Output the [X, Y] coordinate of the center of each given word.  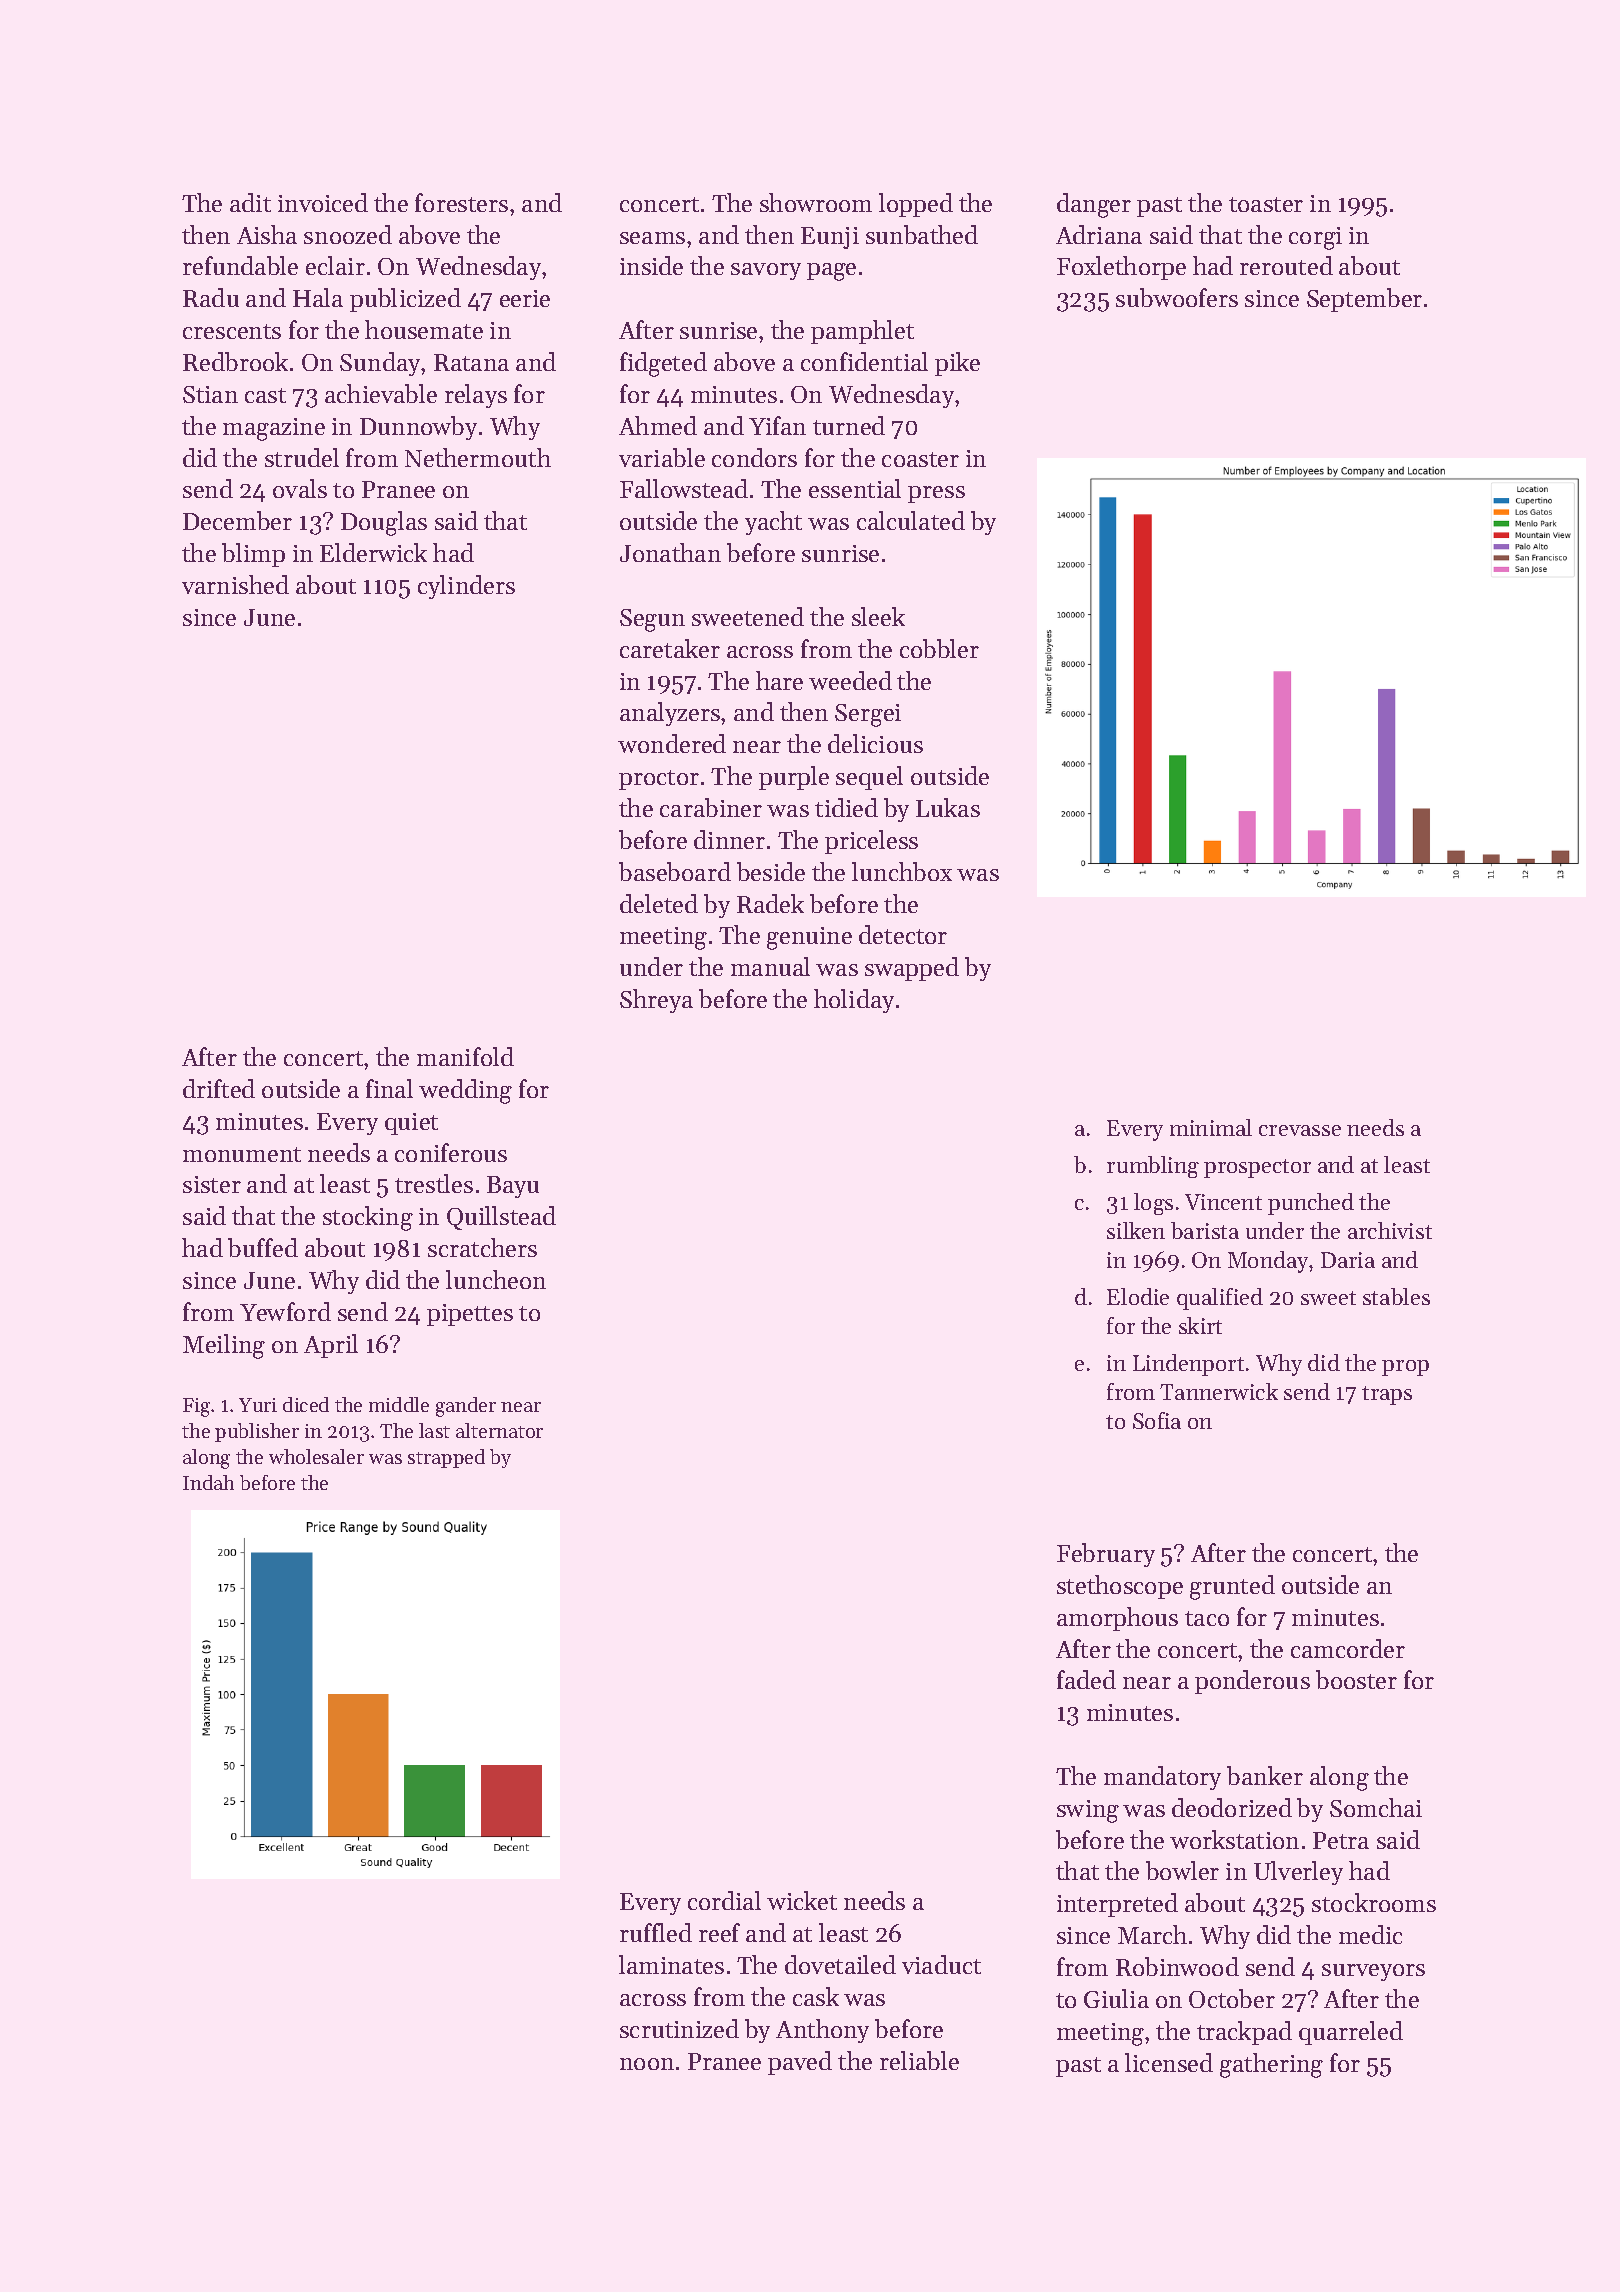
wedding [465, 1091]
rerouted [1286, 265]
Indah [208, 1482]
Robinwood [1177, 1966]
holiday [854, 1001]
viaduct [941, 1964]
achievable [381, 393]
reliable [919, 2060]
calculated [911, 520]
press [936, 494]
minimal [1211, 1127]
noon [647, 2064]
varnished [235, 584]
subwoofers [1177, 297]
